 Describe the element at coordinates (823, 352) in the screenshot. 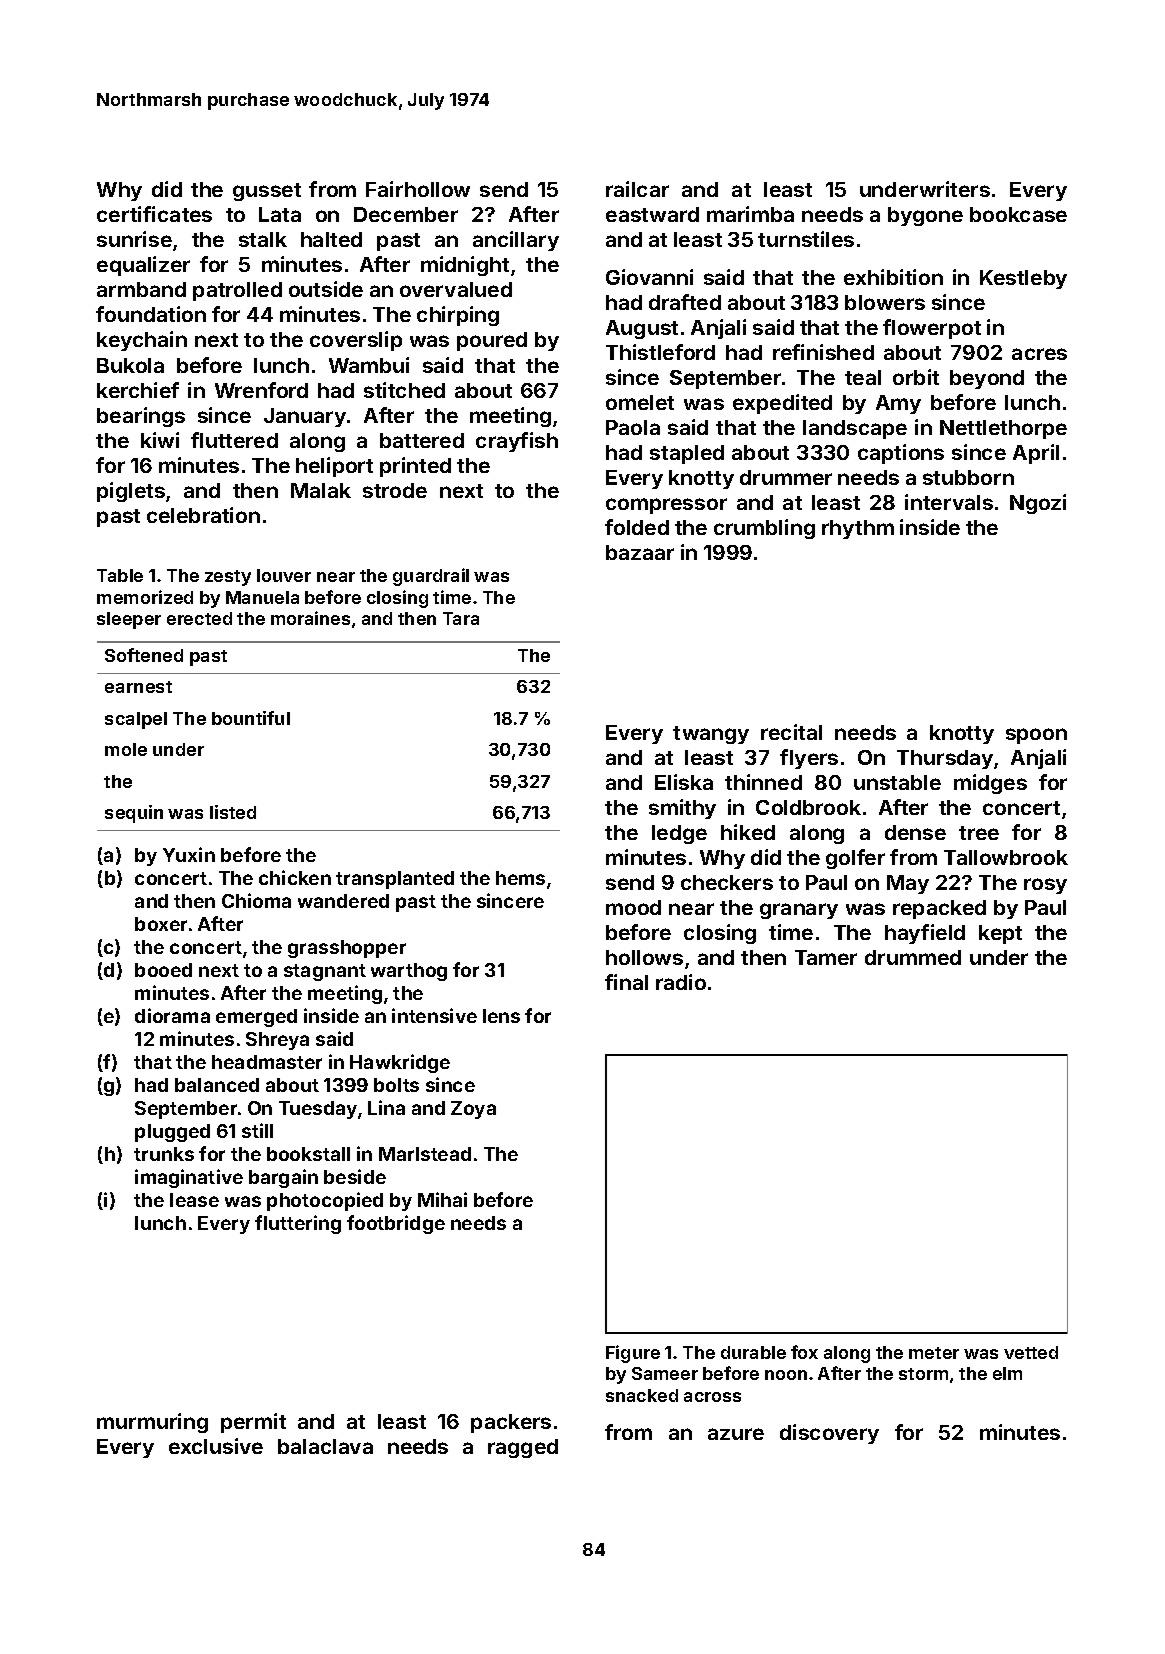

I see `refinished` at that location.
